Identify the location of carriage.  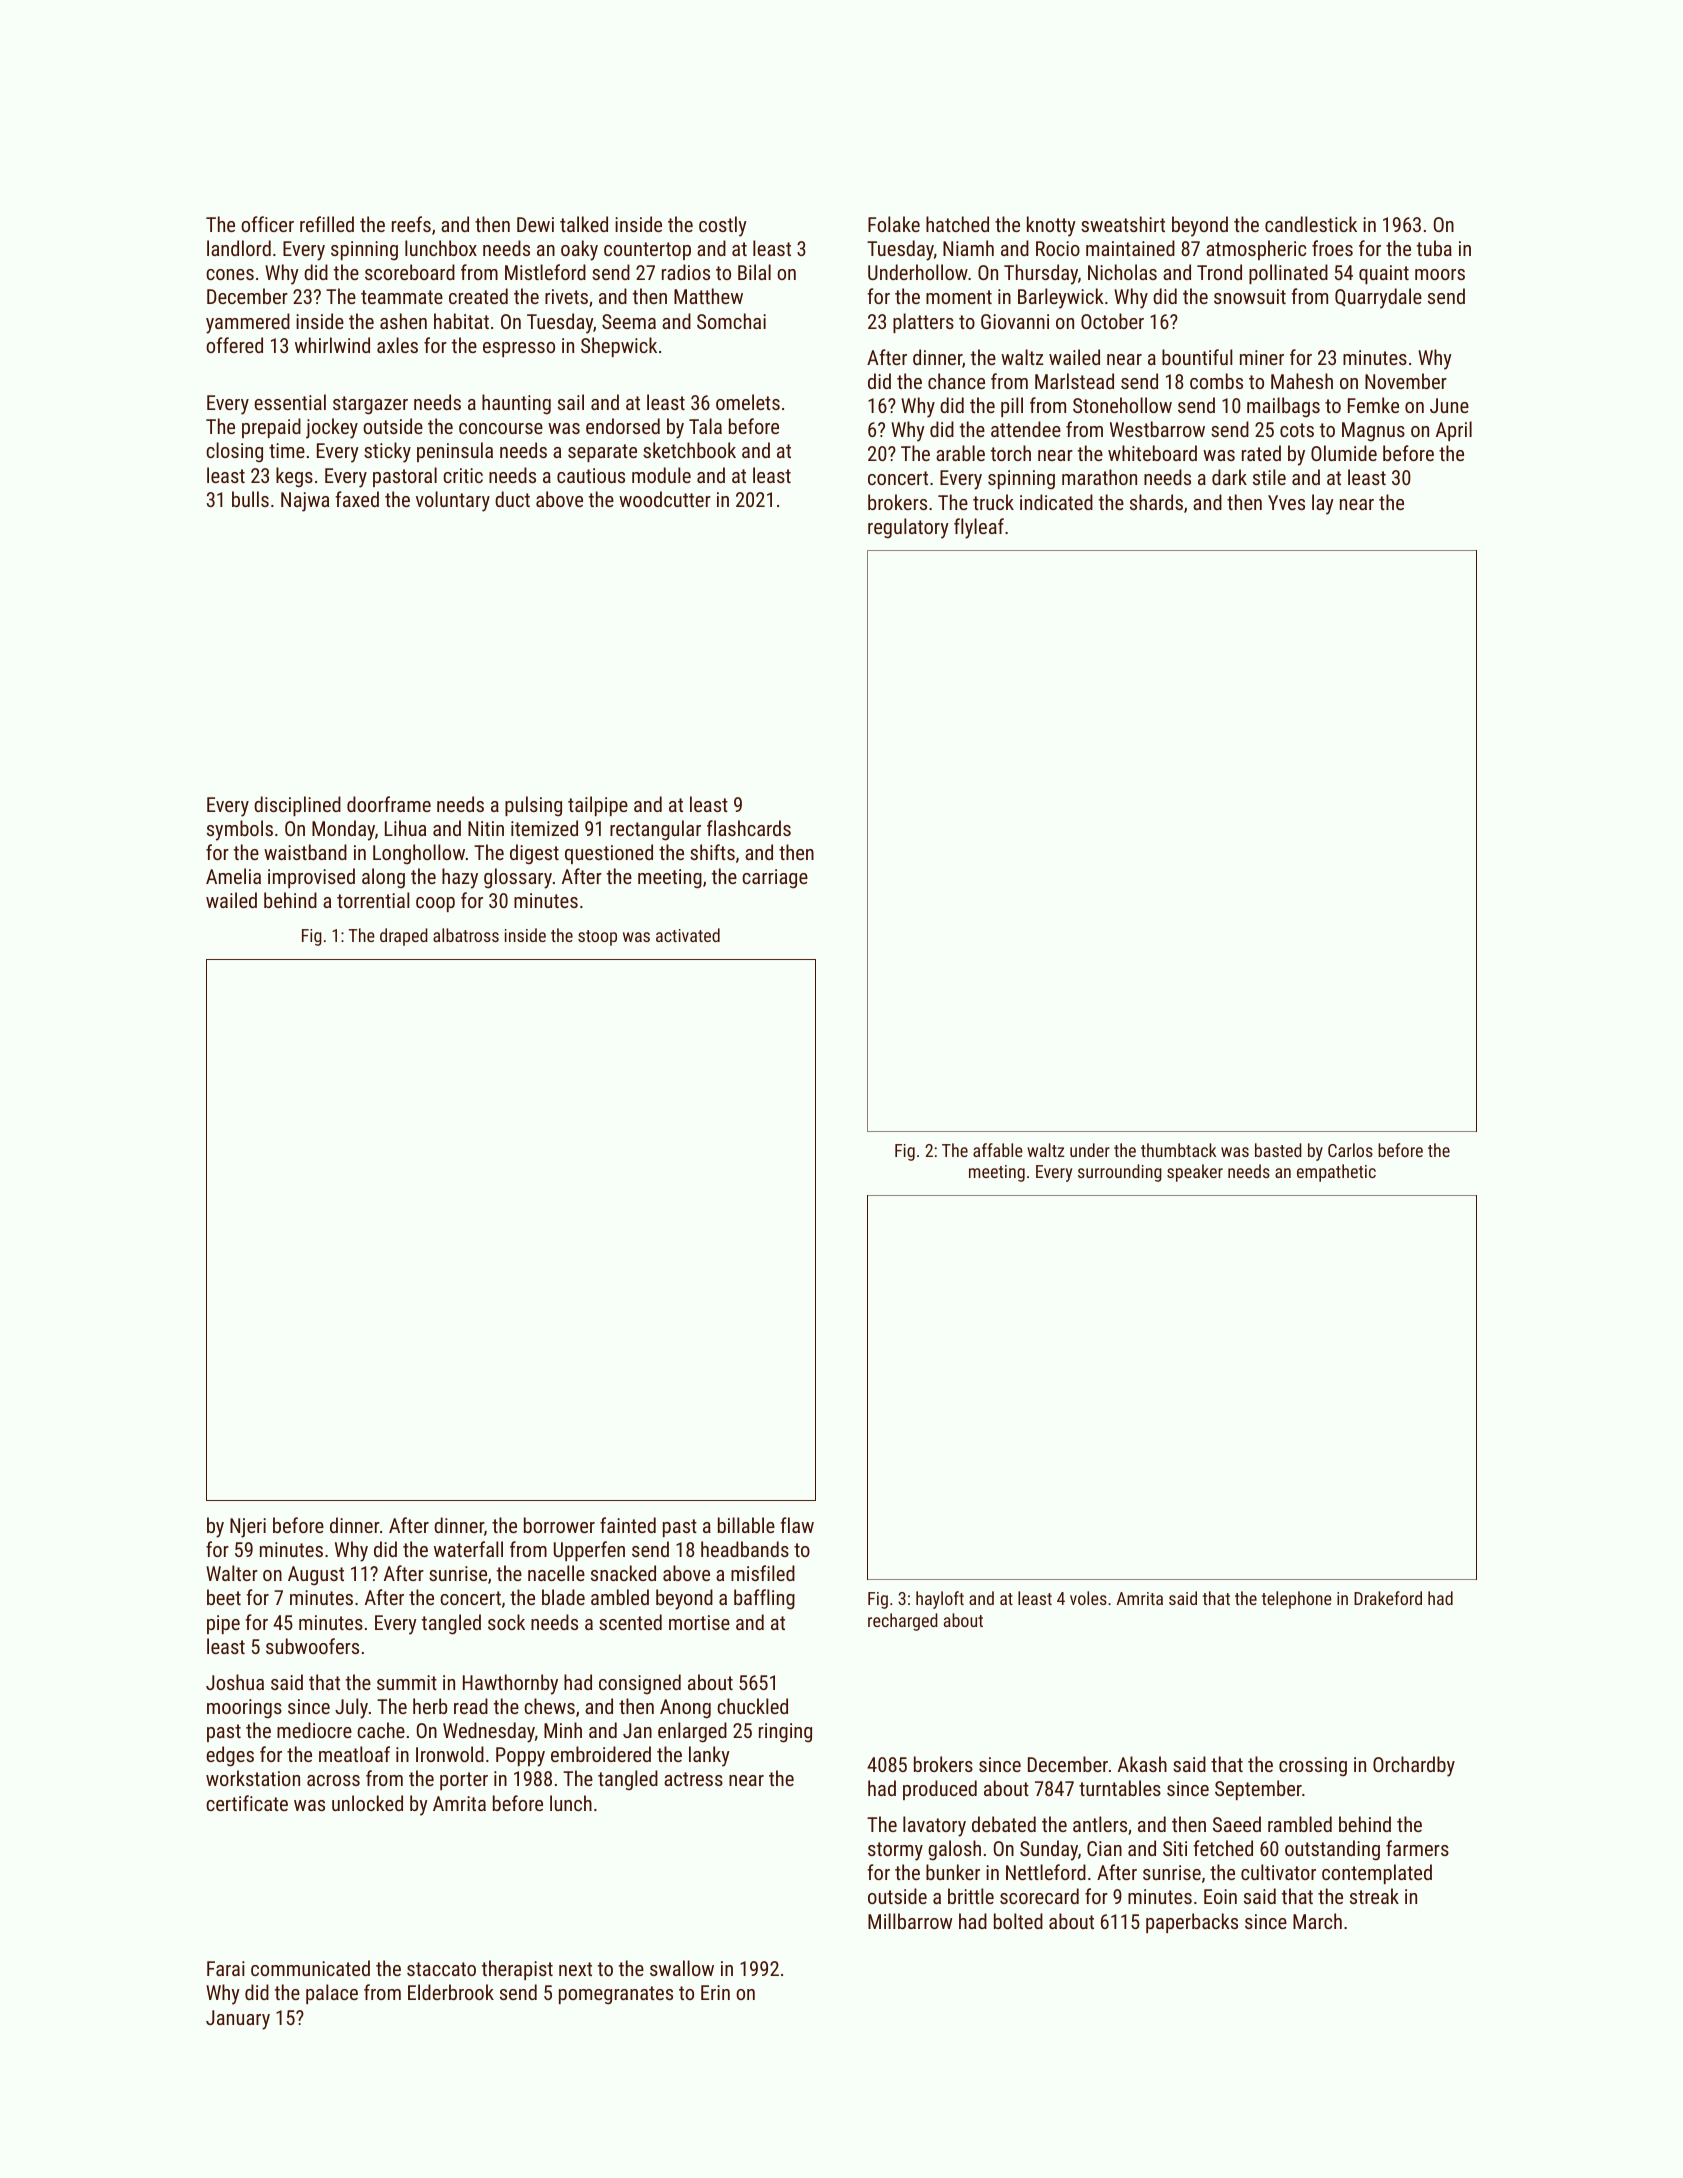
(775, 879).
